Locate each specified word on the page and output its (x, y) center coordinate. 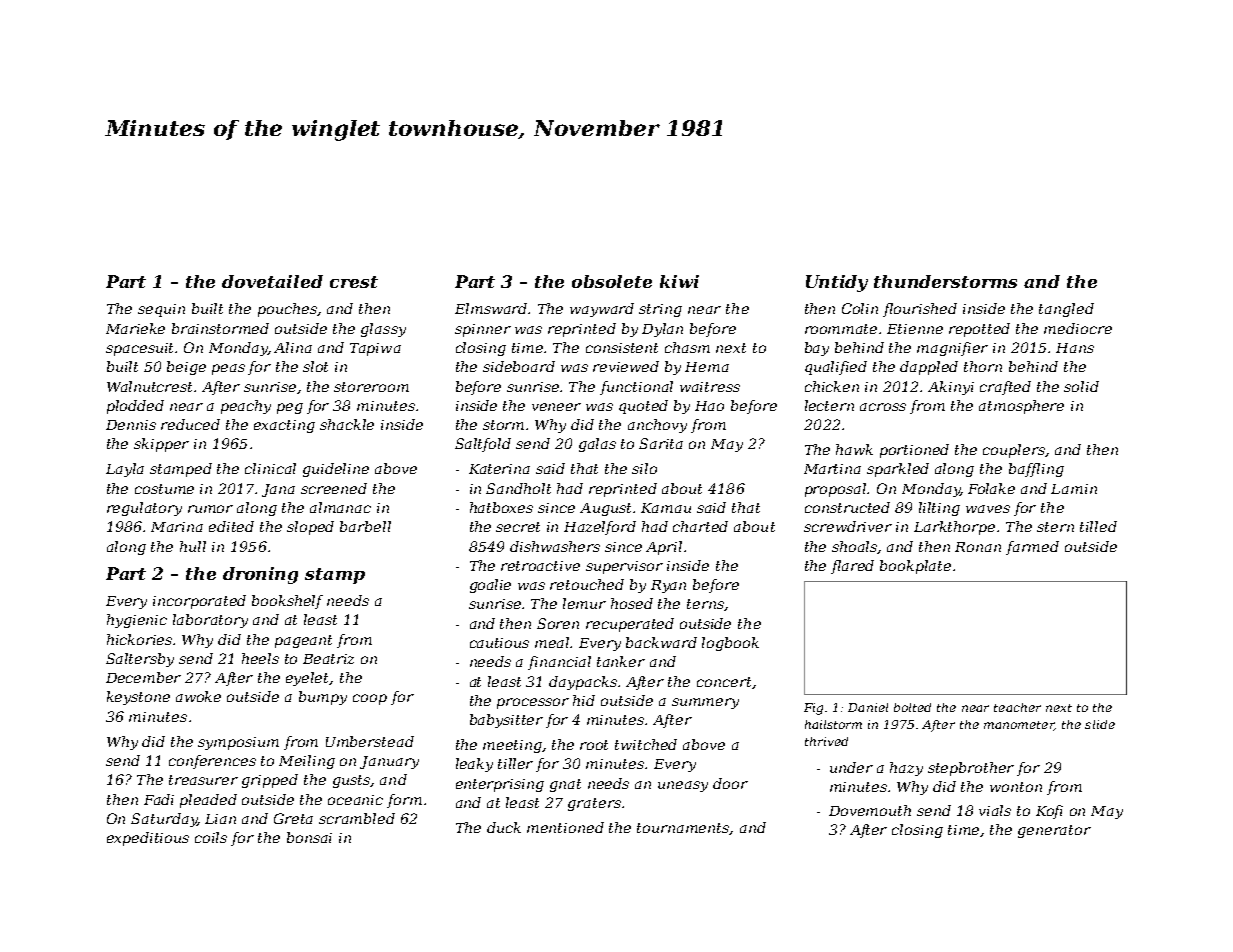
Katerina (499, 469)
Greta (293, 818)
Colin (860, 308)
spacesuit (141, 349)
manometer (1019, 726)
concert (724, 682)
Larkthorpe (954, 528)
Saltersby (140, 660)
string (660, 310)
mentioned (565, 827)
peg (290, 408)
